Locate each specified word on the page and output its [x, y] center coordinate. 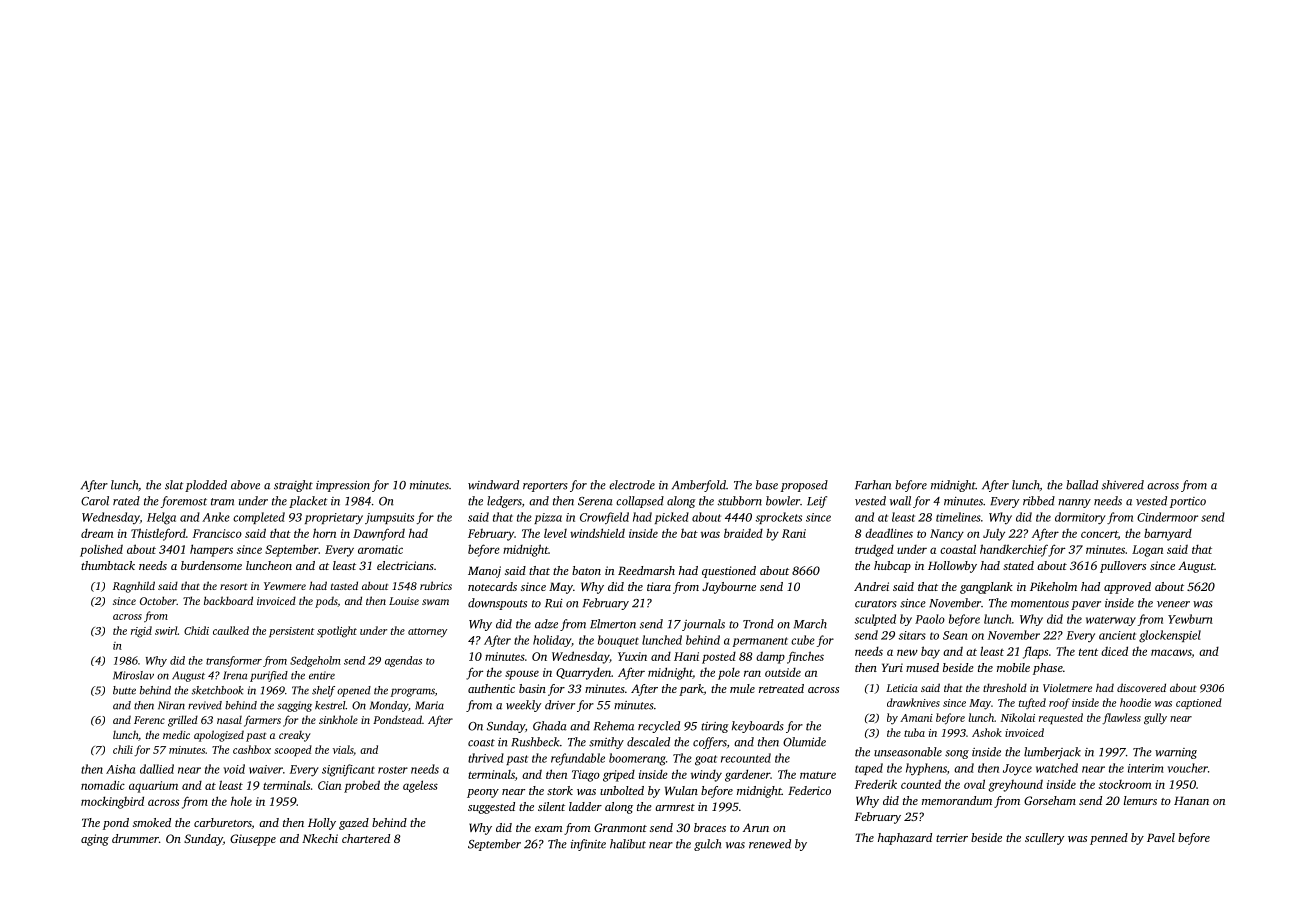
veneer [1173, 604]
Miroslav [133, 675]
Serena [595, 501]
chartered [366, 838]
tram [222, 502]
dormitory [1080, 518]
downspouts [497, 604]
